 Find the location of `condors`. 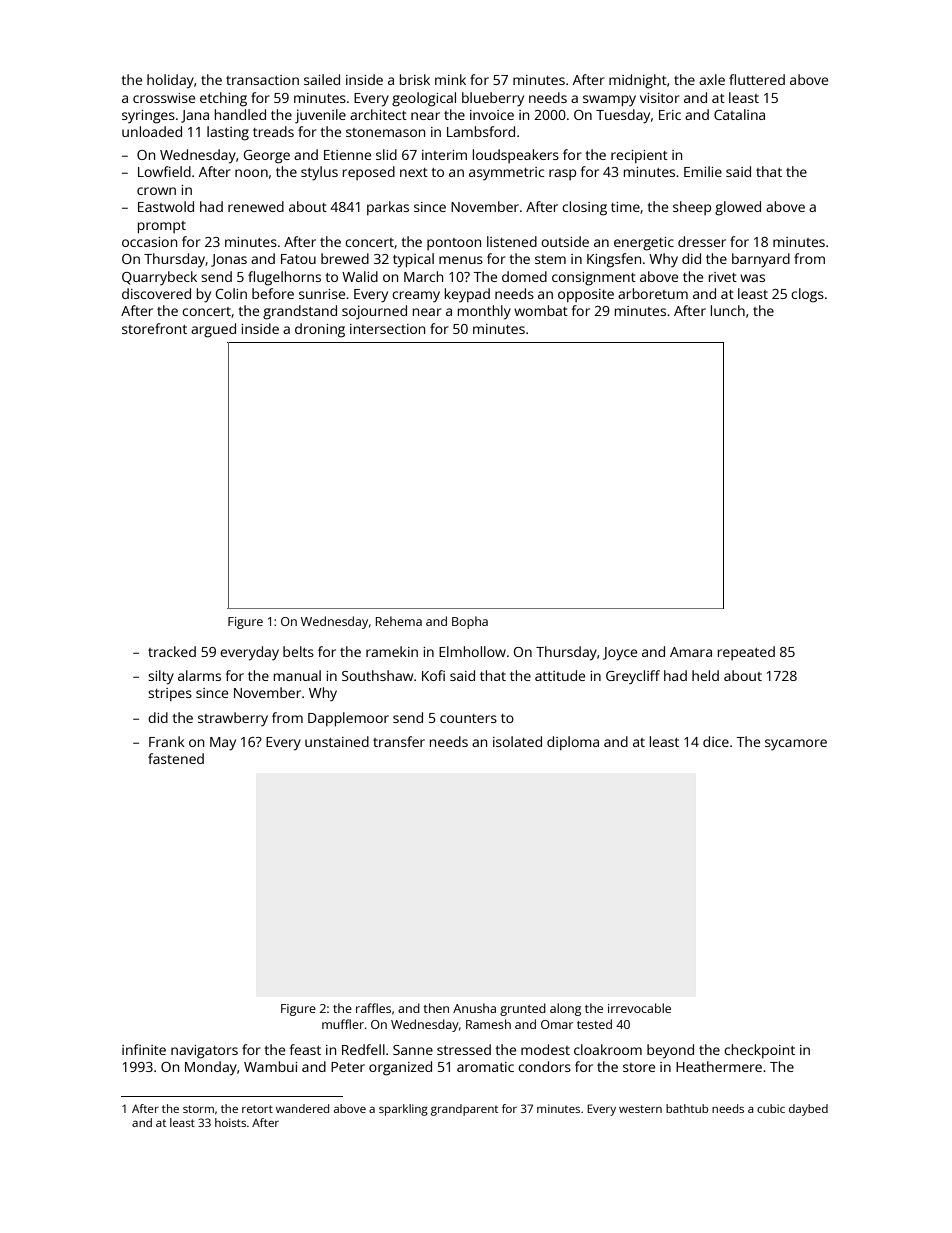

condors is located at coordinates (544, 1066).
